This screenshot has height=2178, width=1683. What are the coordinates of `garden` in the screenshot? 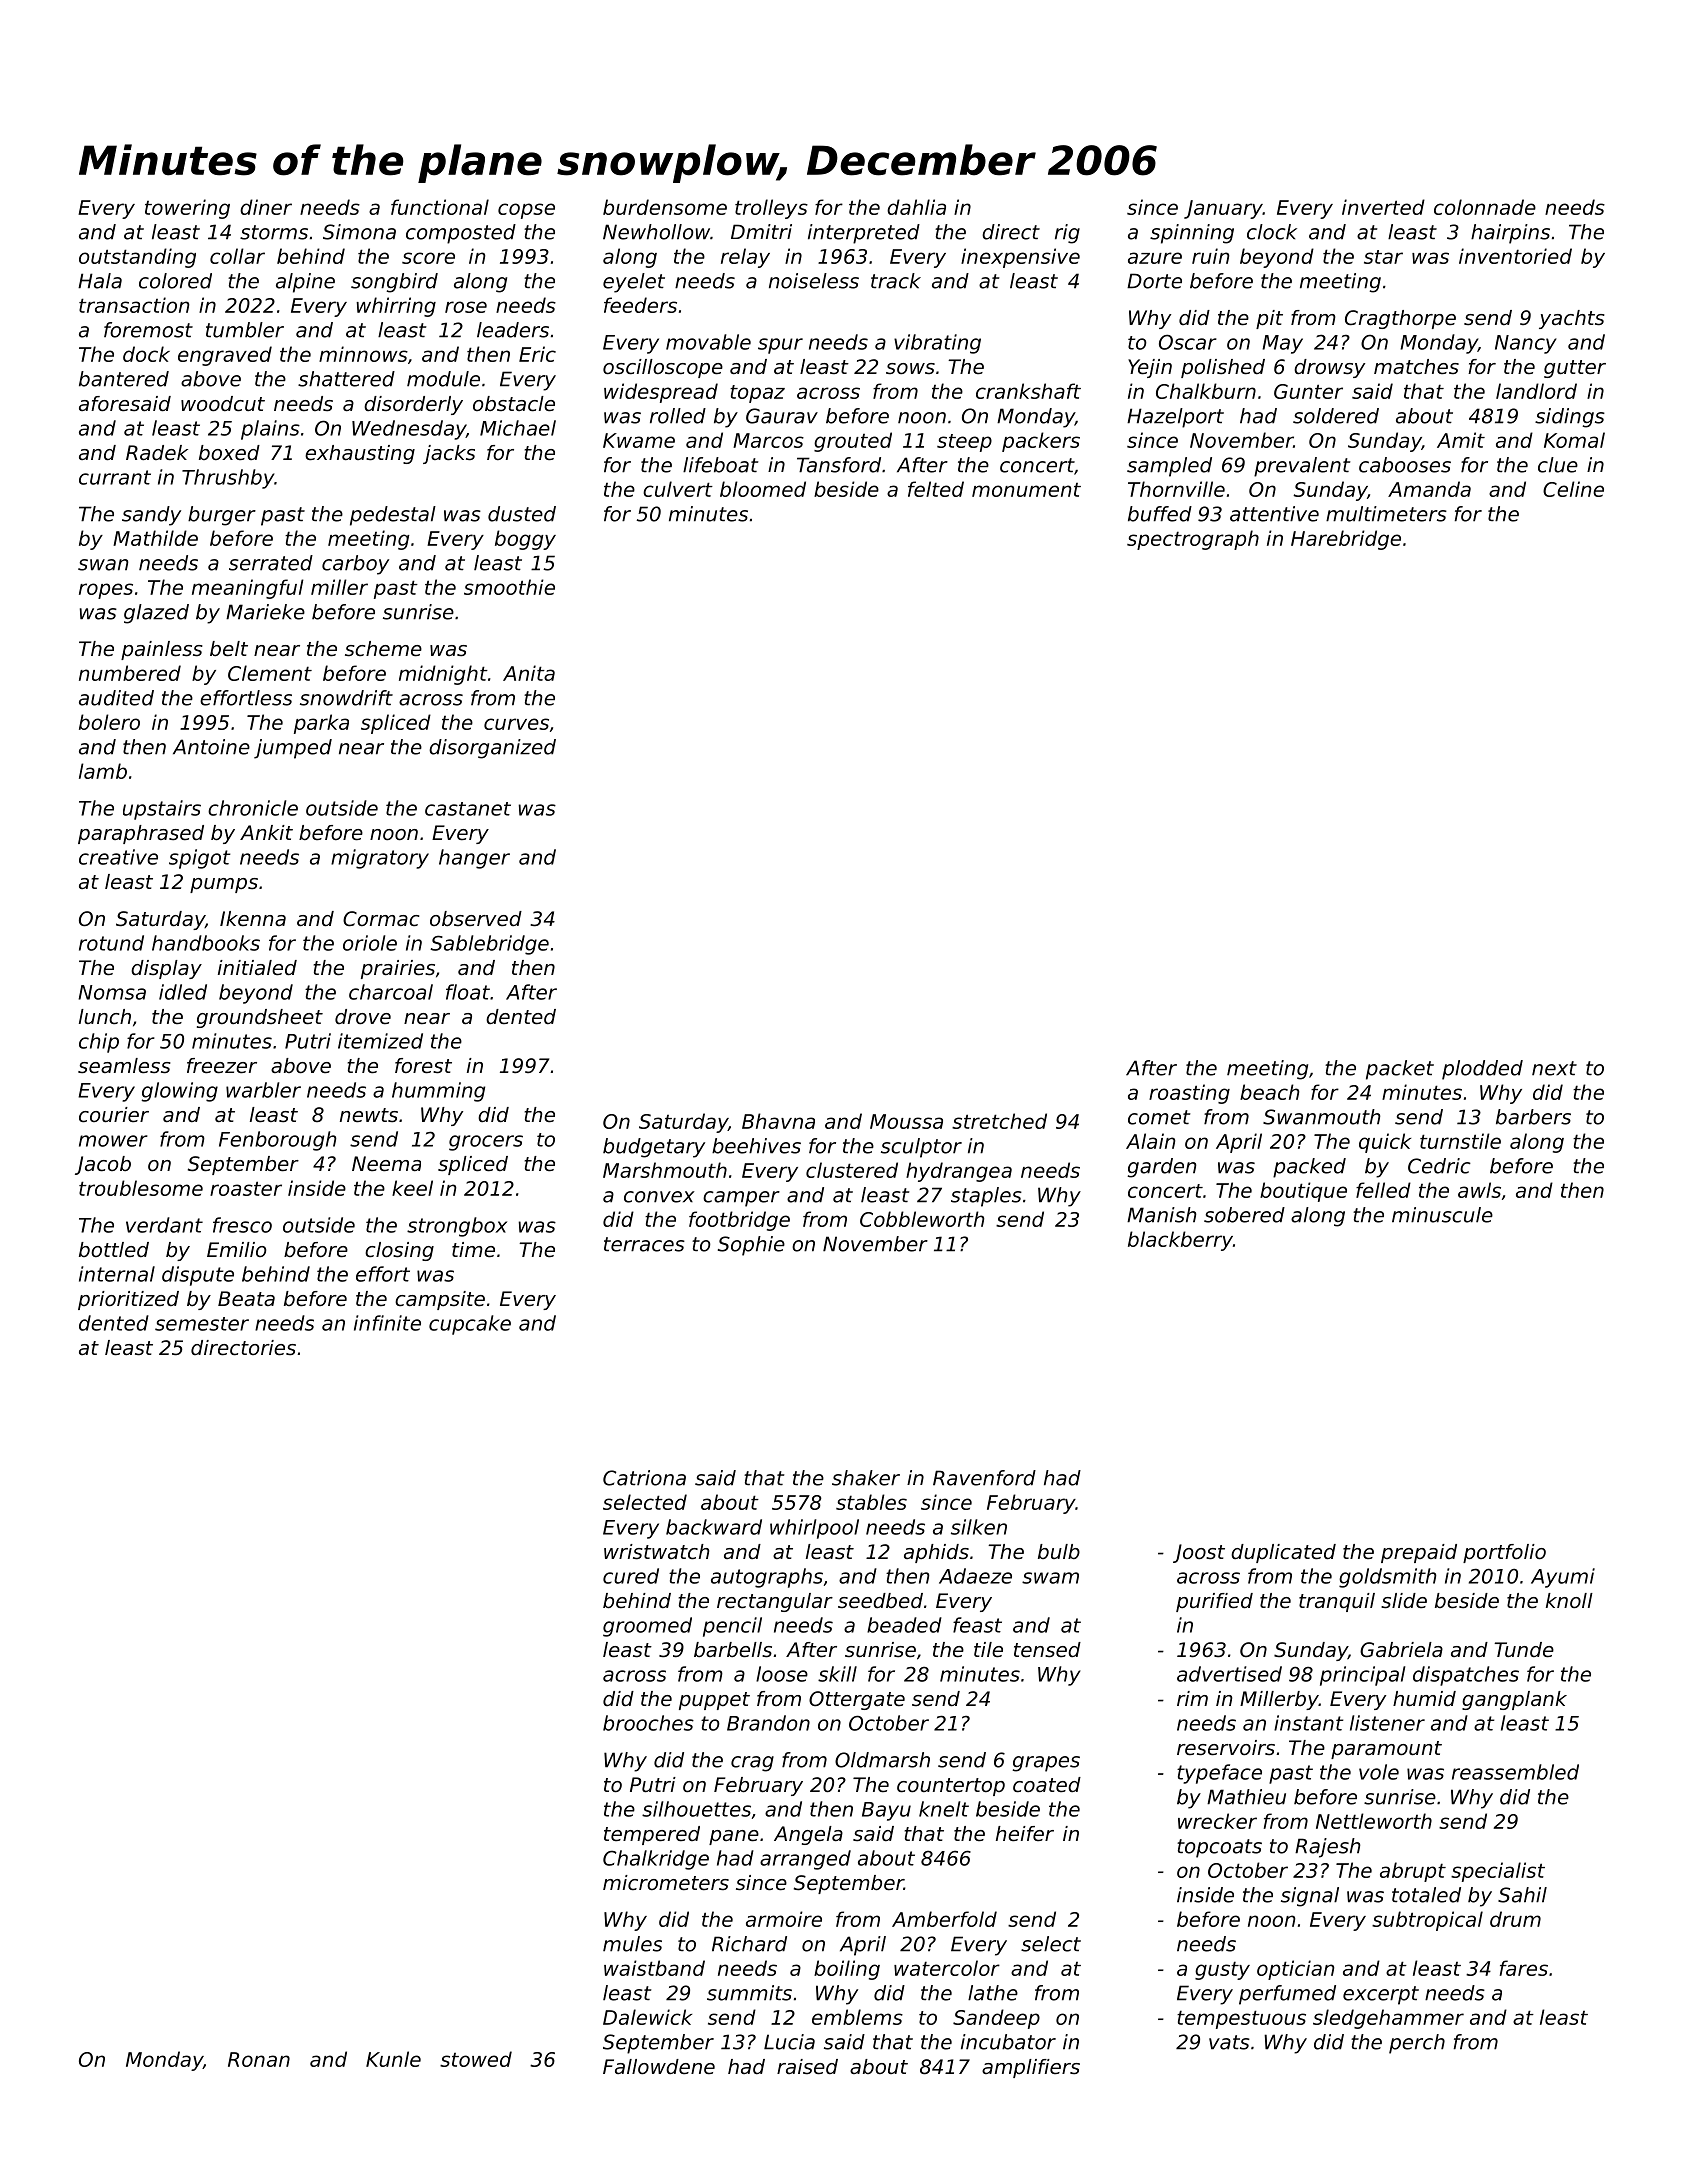 It's located at (1162, 1168).
